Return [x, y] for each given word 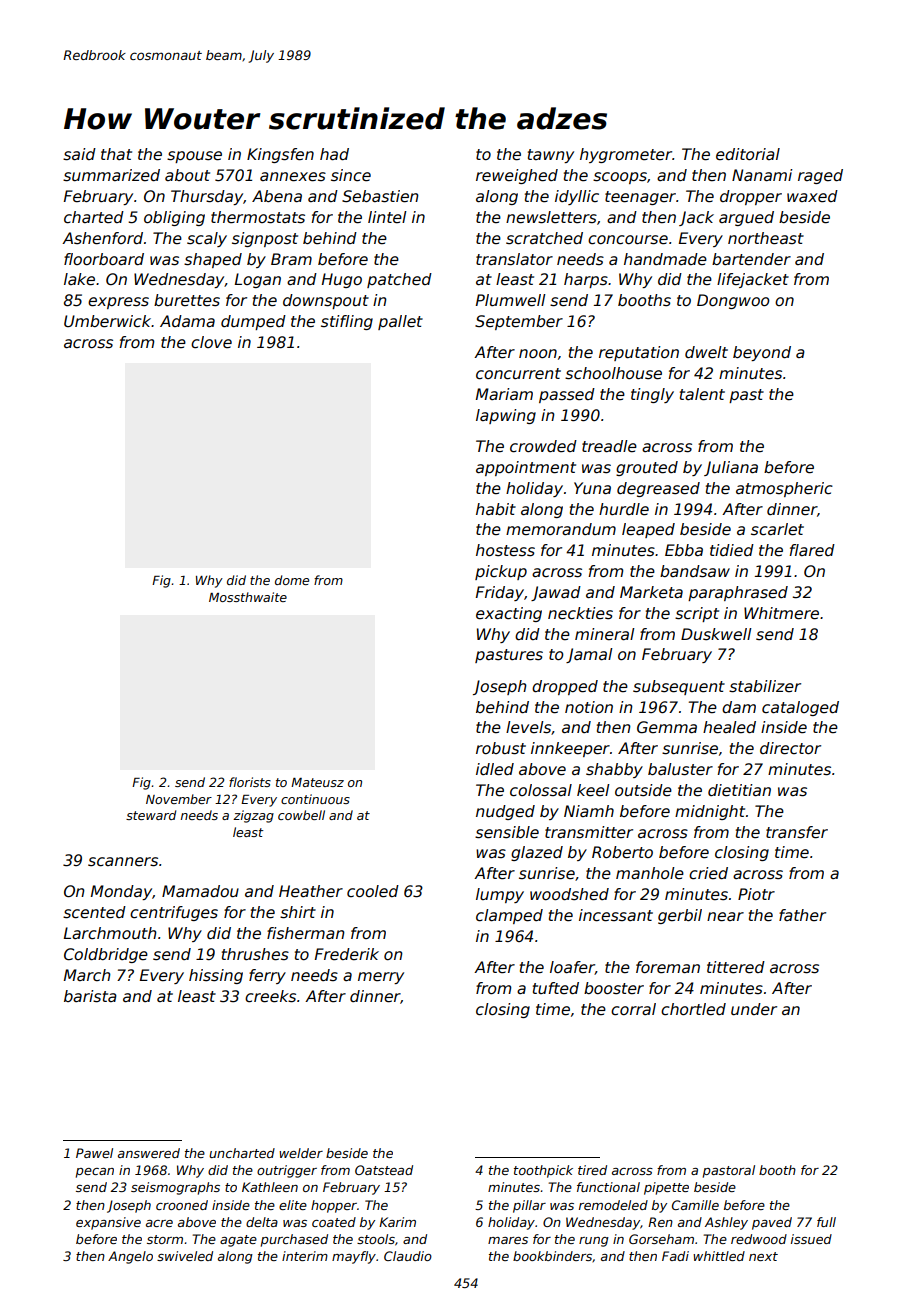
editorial [748, 154]
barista [90, 996]
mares [508, 1240]
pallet [400, 322]
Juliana [731, 468]
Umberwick [108, 321]
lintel [387, 217]
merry [381, 978]
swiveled [185, 1256]
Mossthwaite [248, 597]
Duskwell [716, 634]
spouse [194, 157]
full [826, 1222]
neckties [580, 613]
